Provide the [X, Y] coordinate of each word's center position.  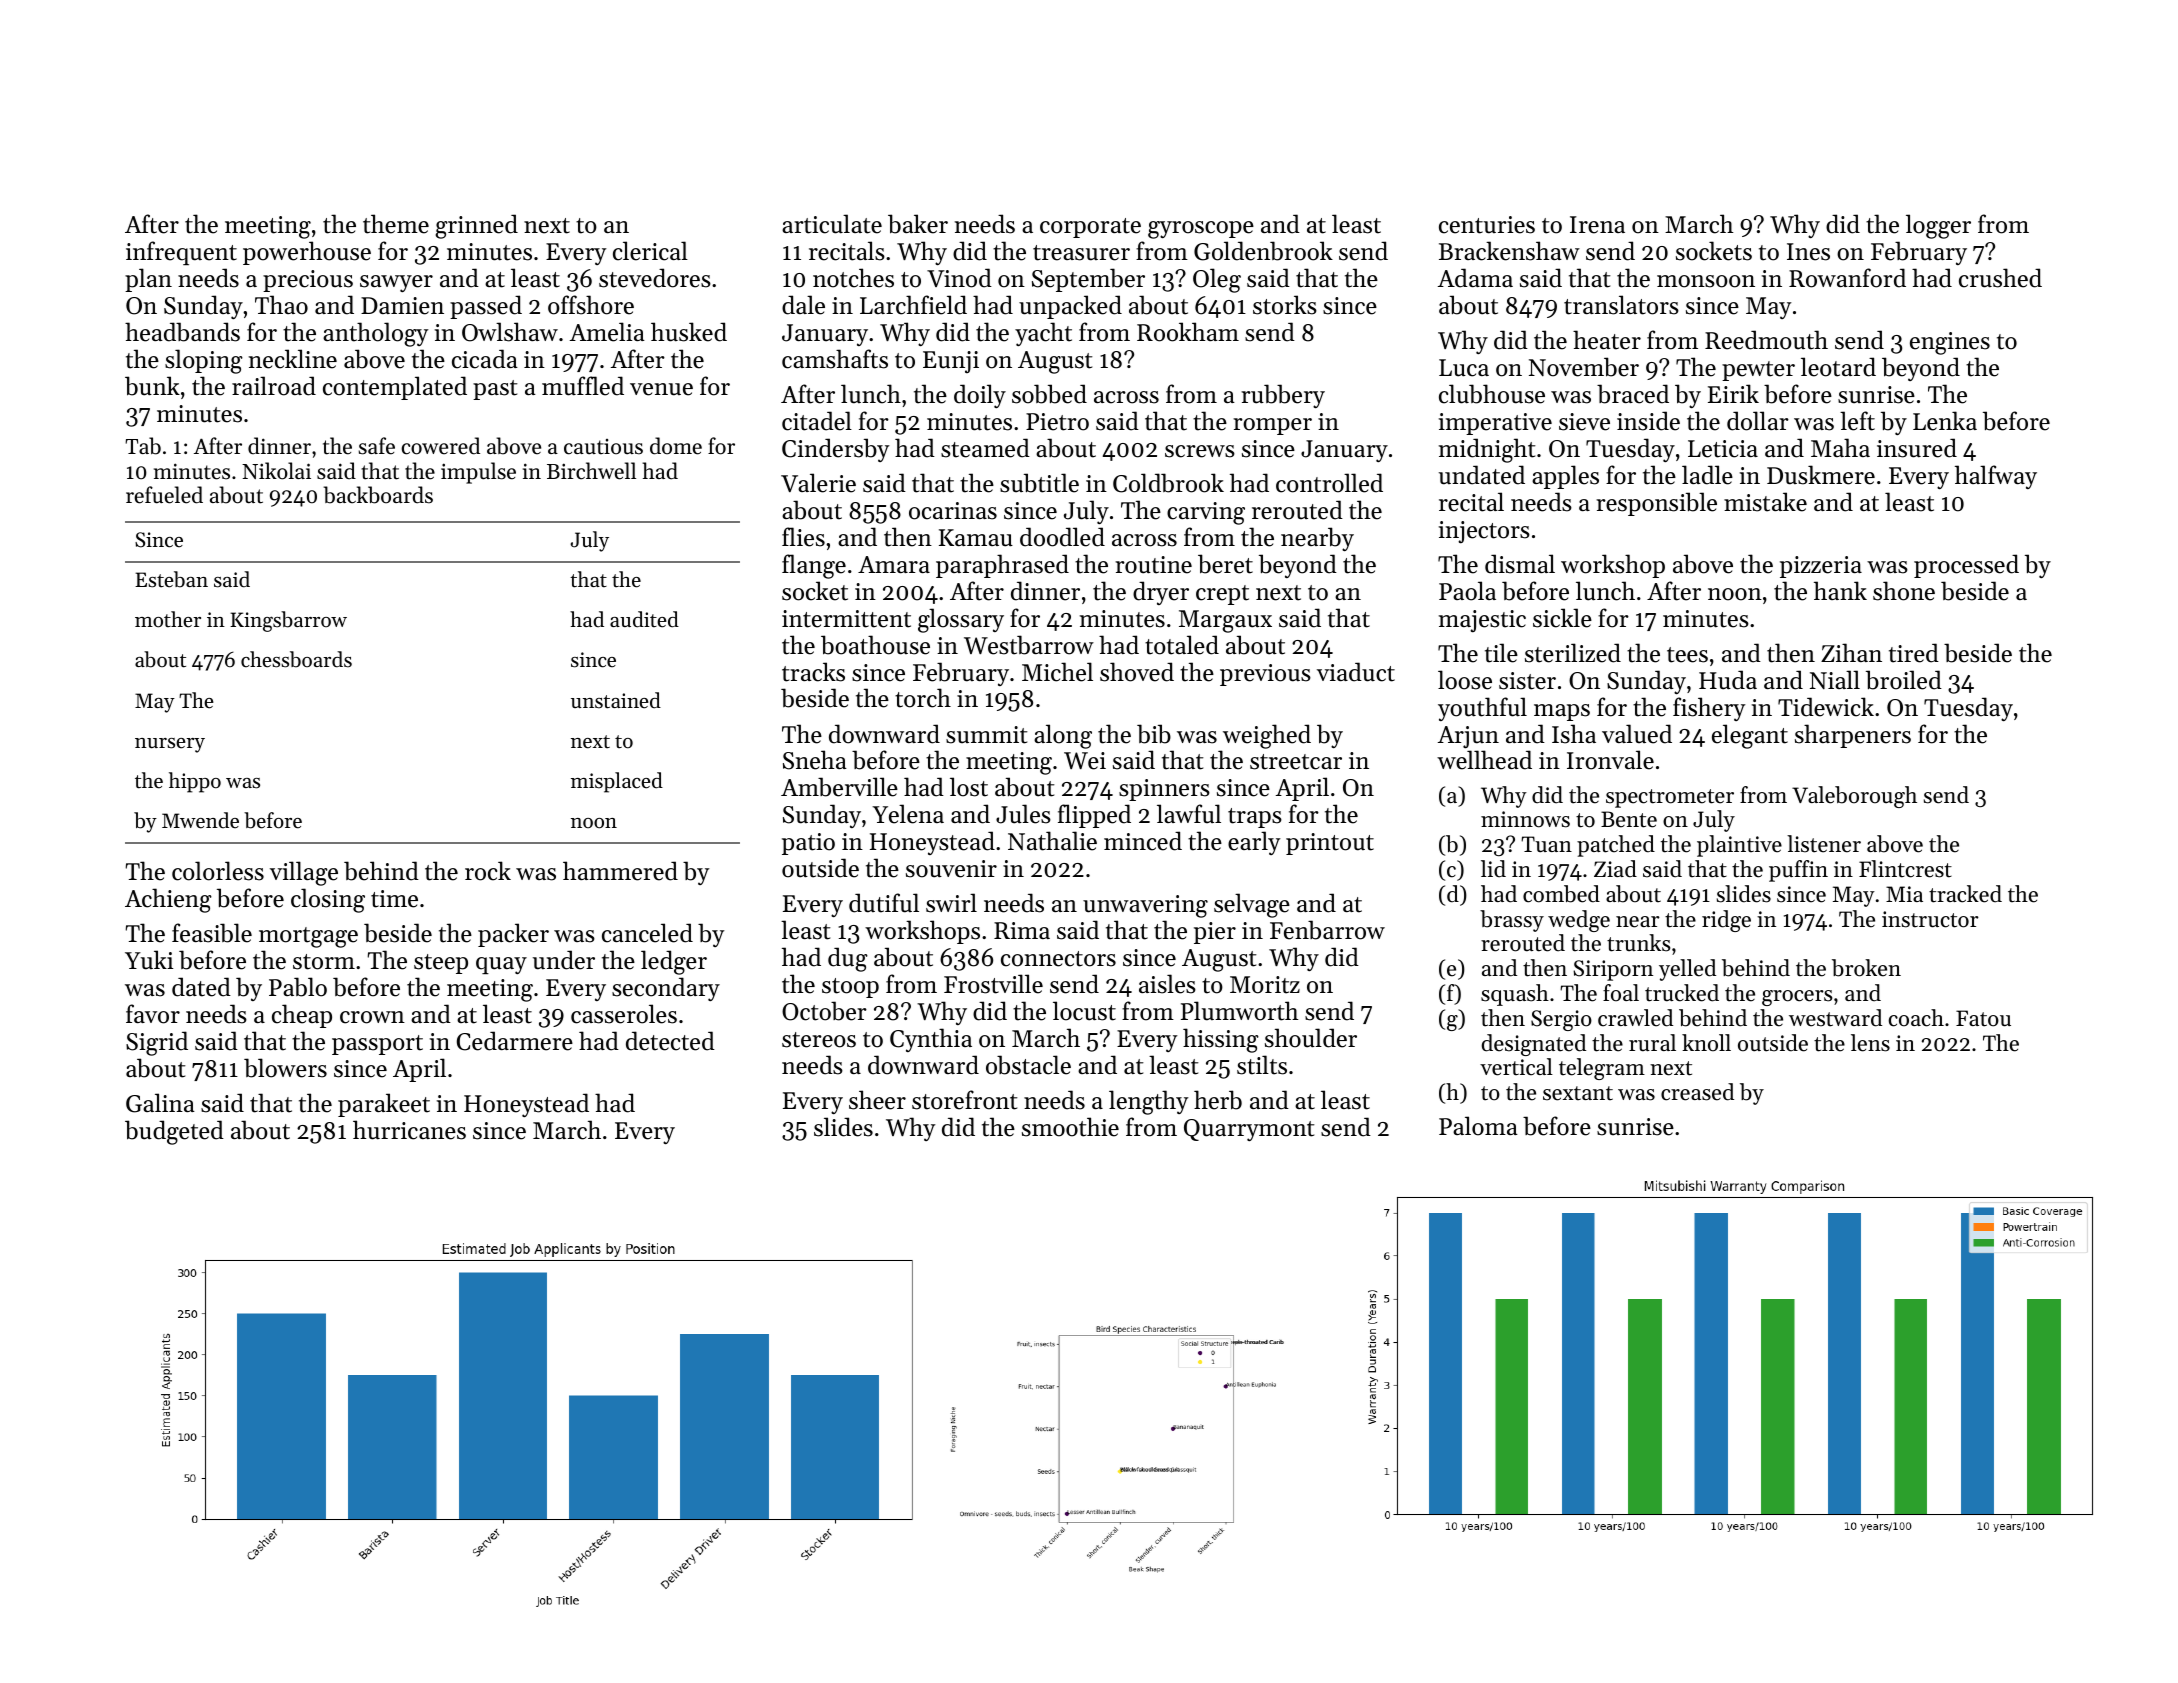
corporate [1090, 228]
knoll [1706, 1043]
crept [1222, 595]
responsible [1656, 504]
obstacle [1028, 1065]
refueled [164, 495]
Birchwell [591, 471]
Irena [1597, 225]
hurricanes [409, 1130]
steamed [985, 448]
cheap [302, 1016]
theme [396, 224]
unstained [616, 700]
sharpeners [1853, 736]
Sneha [815, 760]
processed [1966, 566]
